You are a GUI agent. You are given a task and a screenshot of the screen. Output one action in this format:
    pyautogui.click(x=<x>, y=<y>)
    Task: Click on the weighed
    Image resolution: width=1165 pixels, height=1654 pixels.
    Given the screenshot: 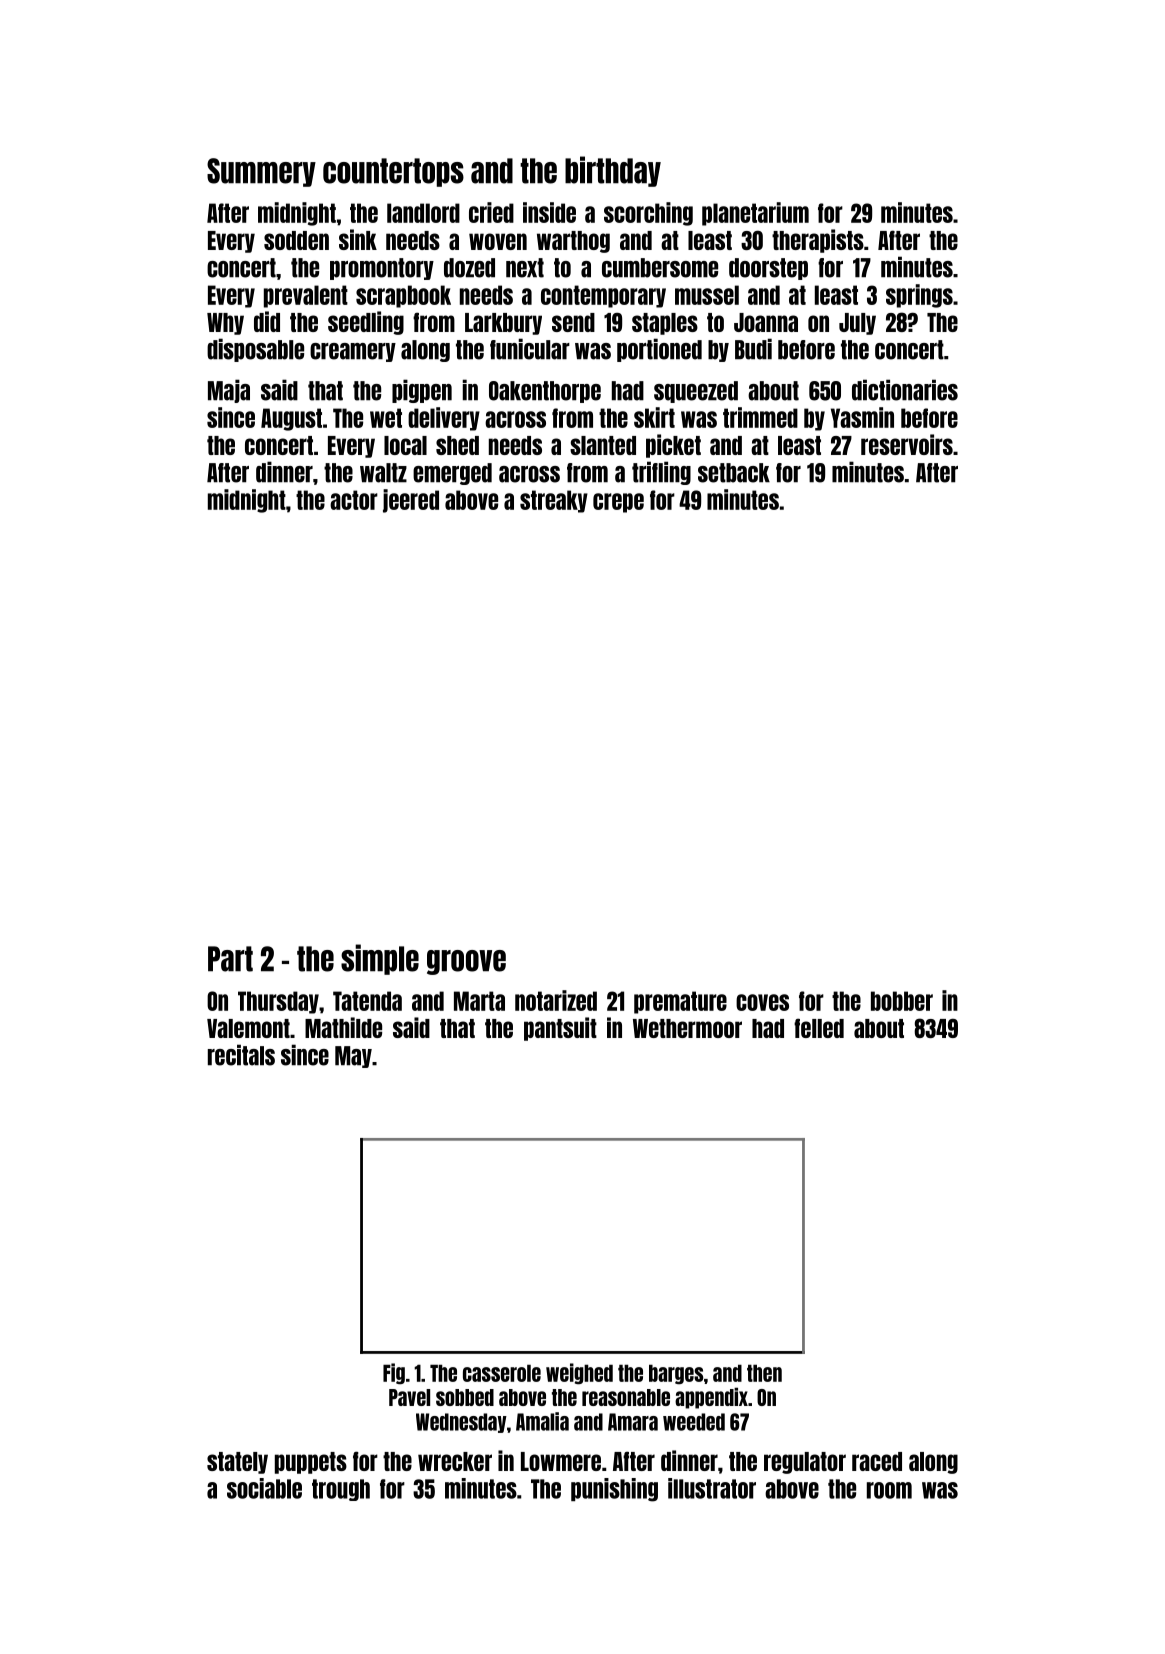 What is the action you would take?
    pyautogui.click(x=579, y=1374)
